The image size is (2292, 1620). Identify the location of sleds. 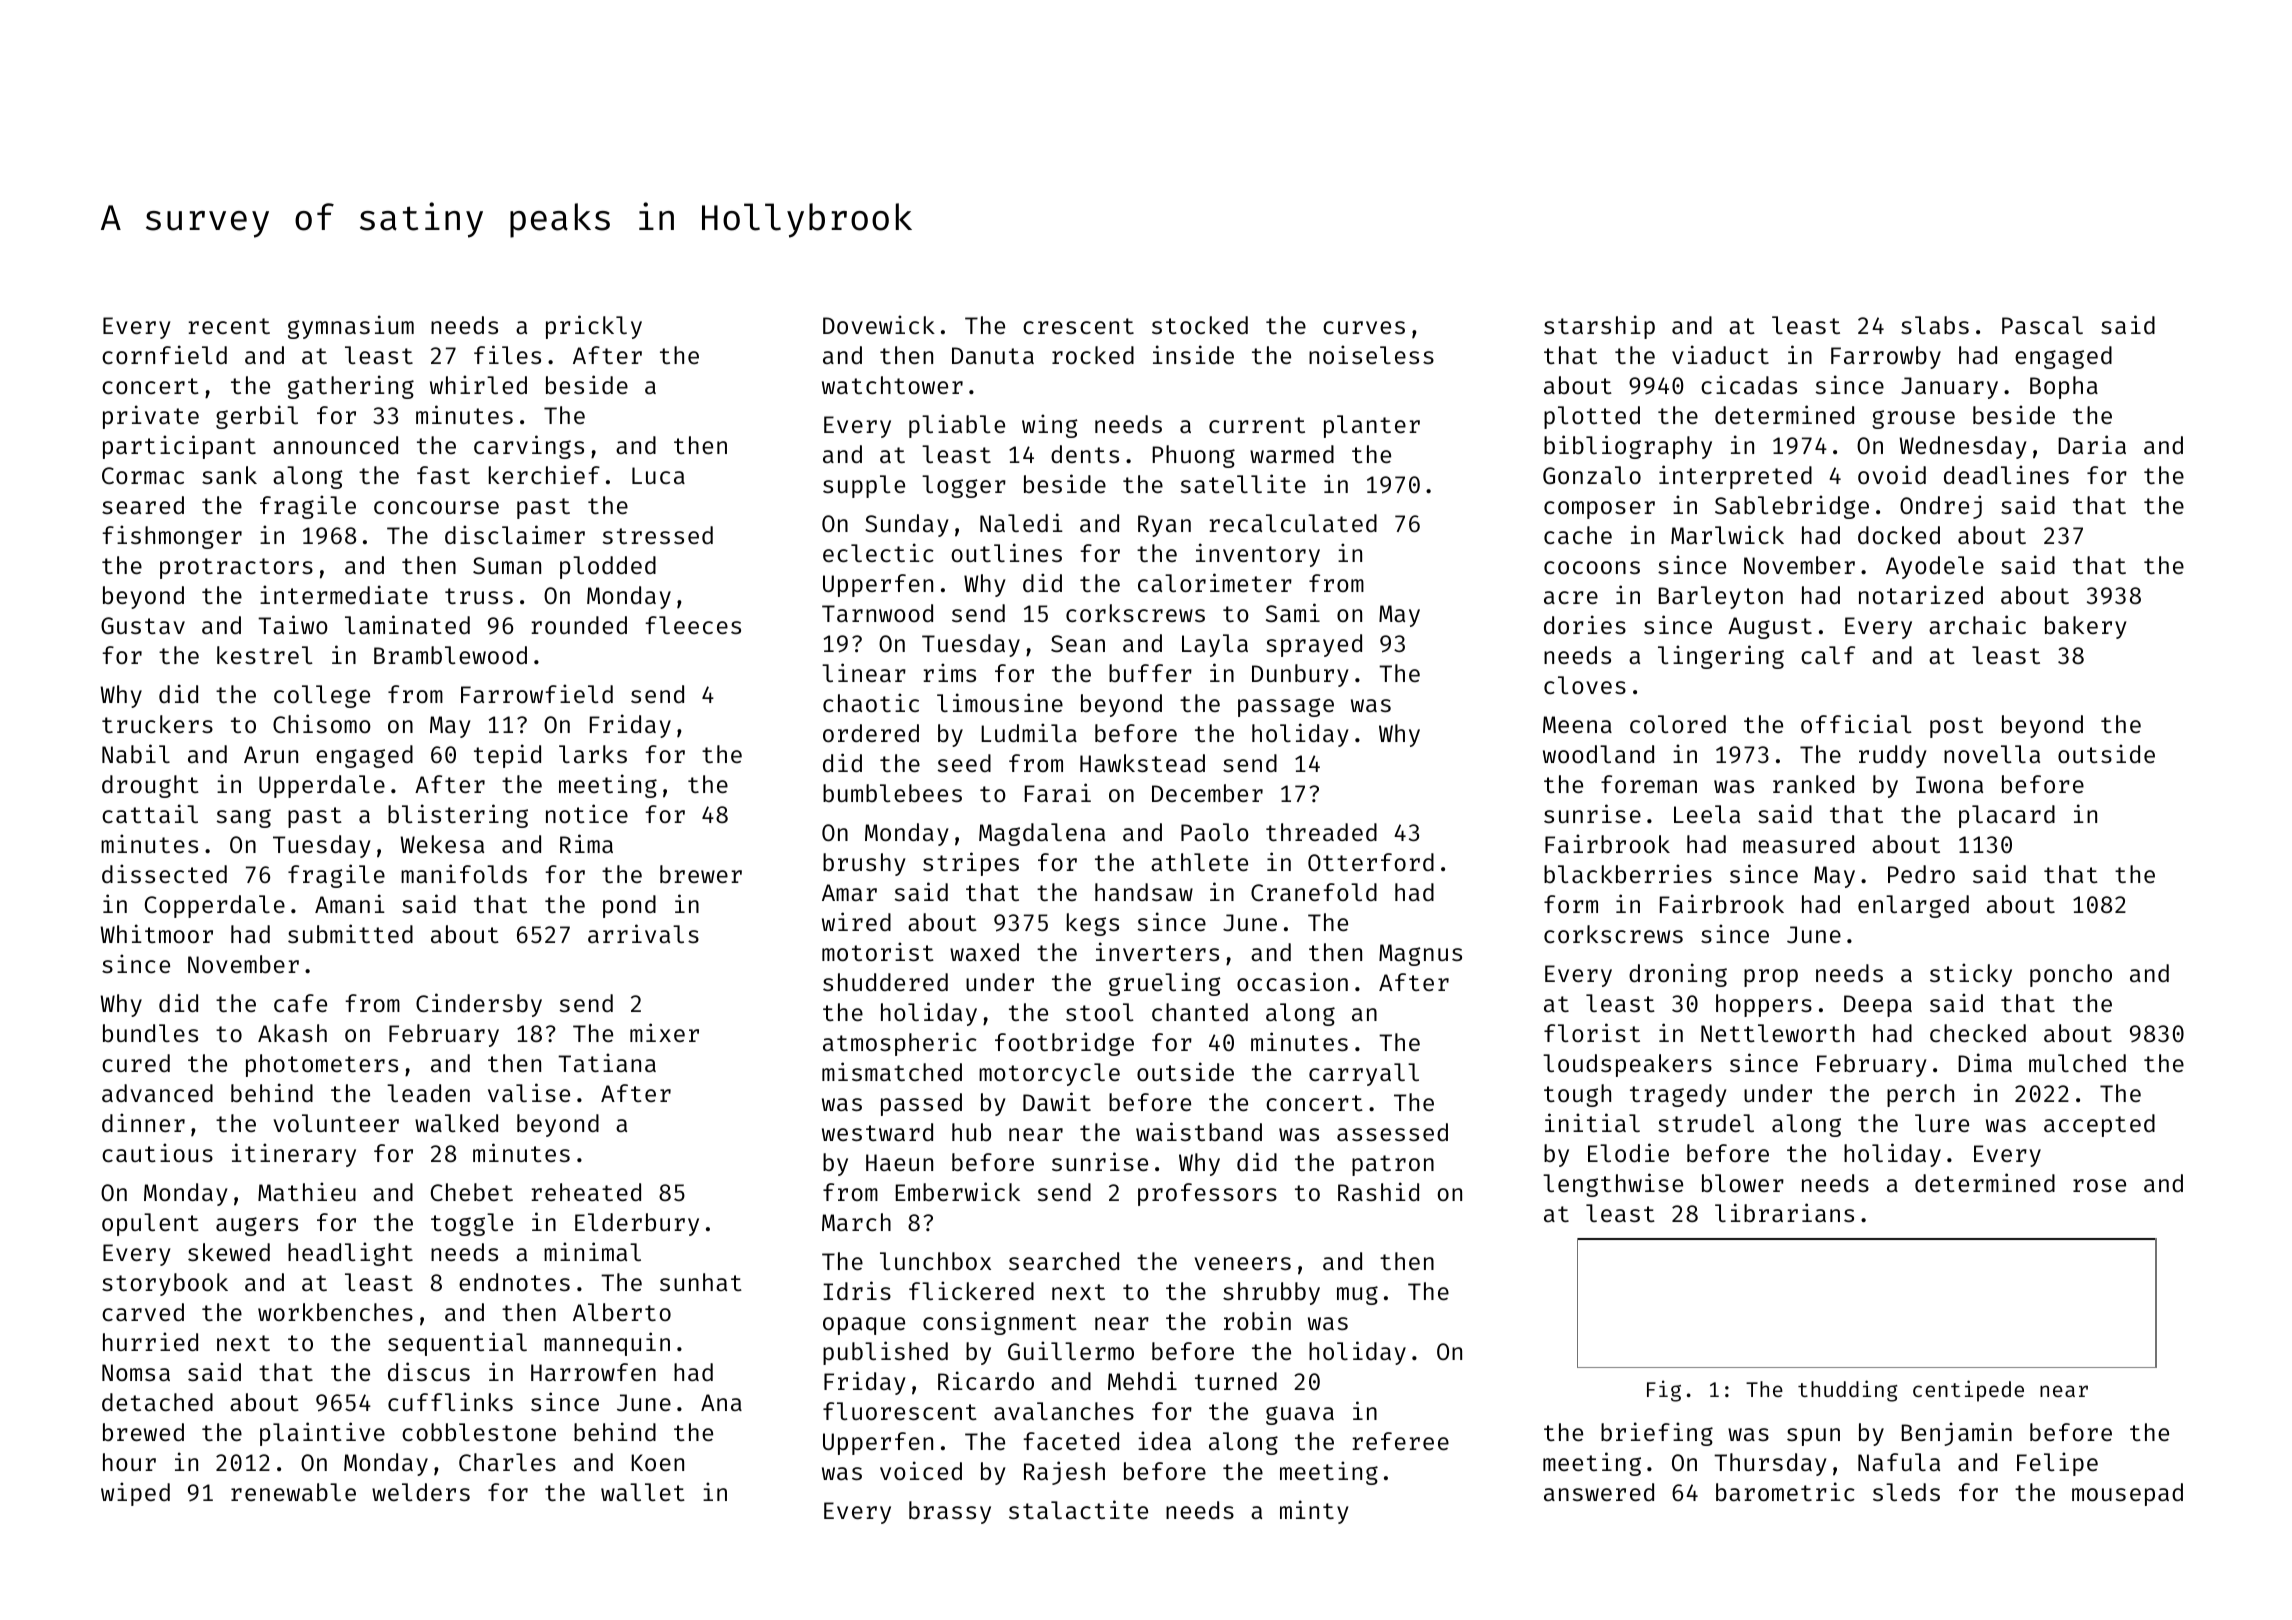
(1906, 1492).
